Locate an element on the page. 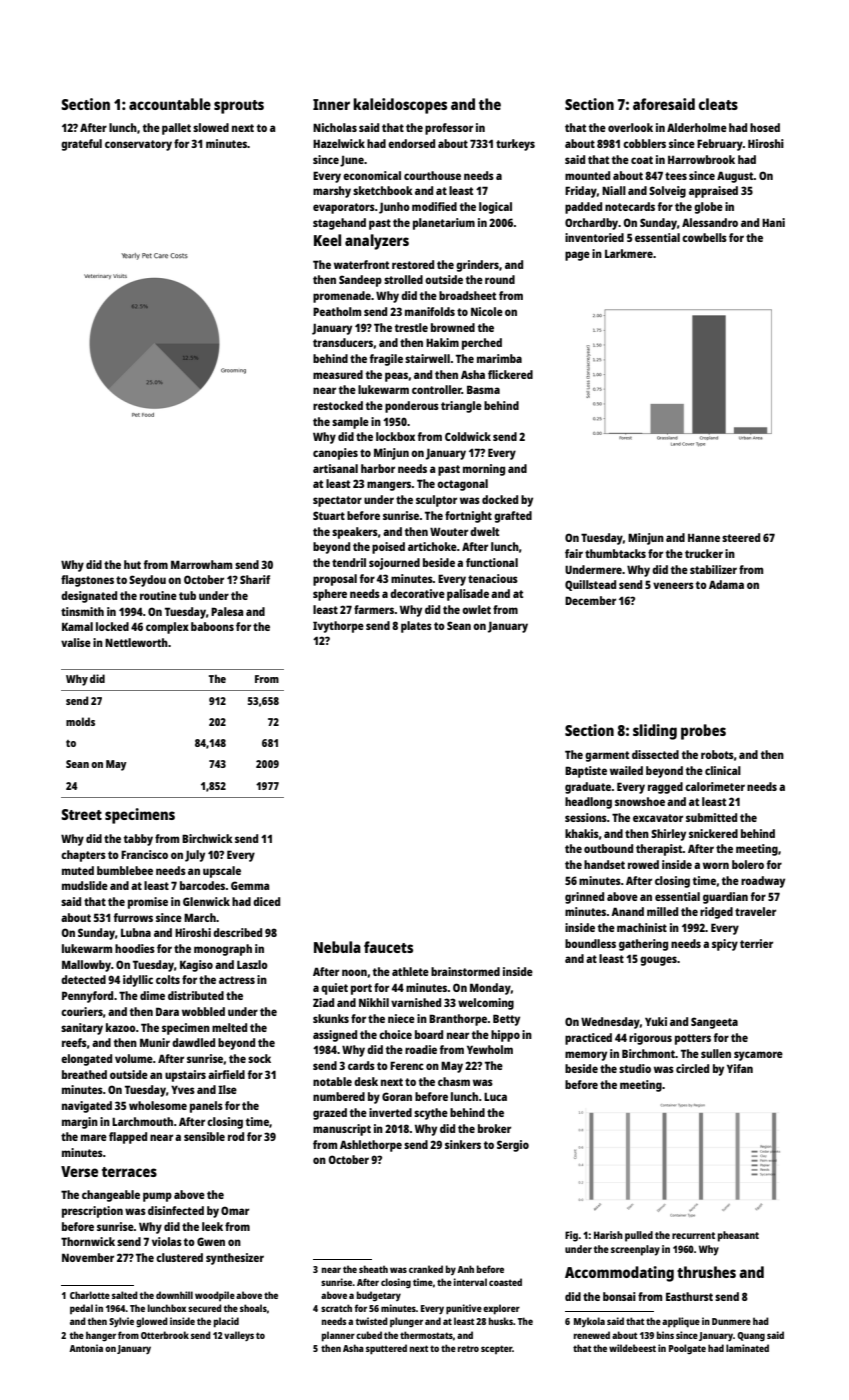 The height and width of the image is (1400, 849). bolero is located at coordinates (748, 864).
